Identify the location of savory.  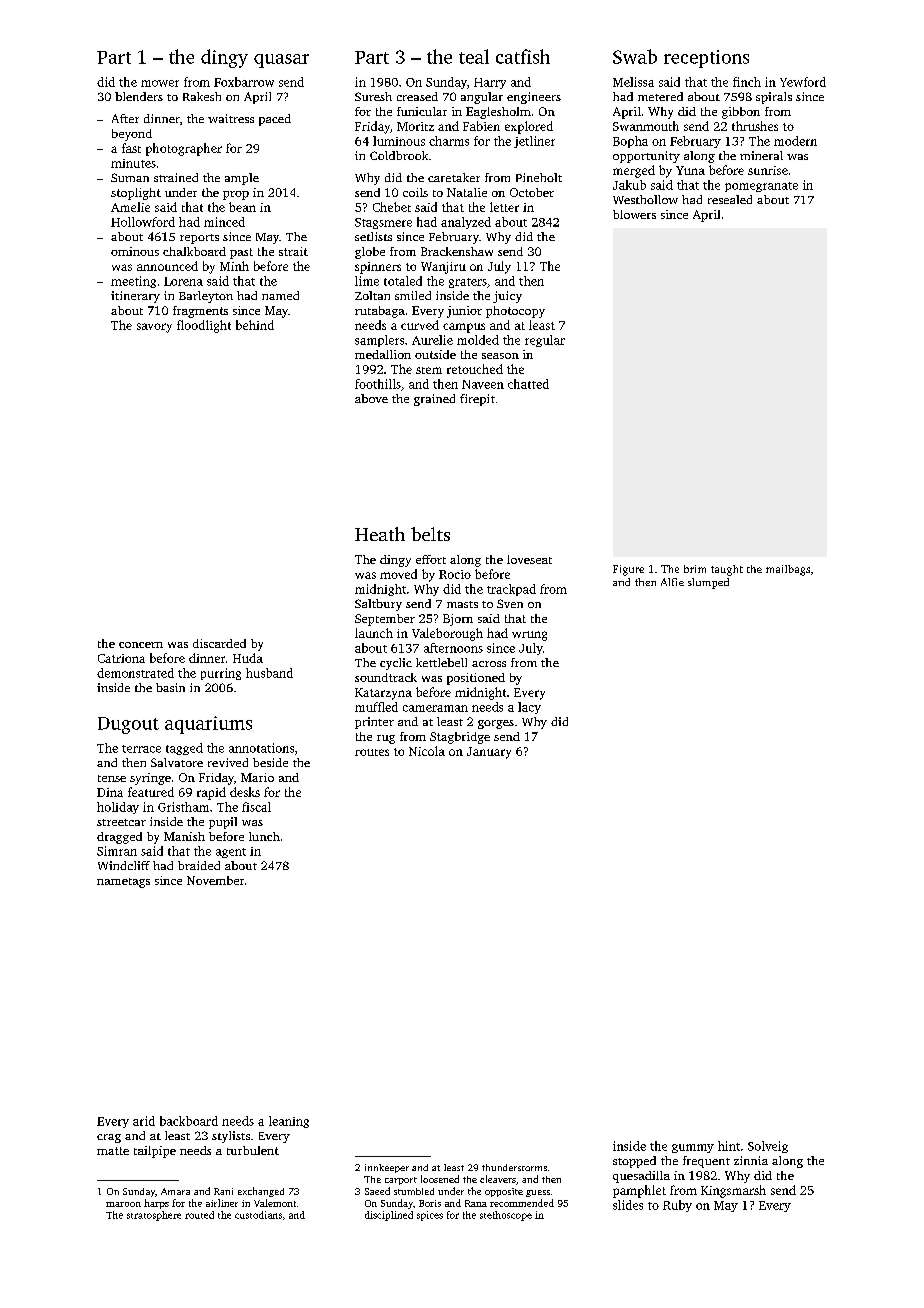
(154, 328).
